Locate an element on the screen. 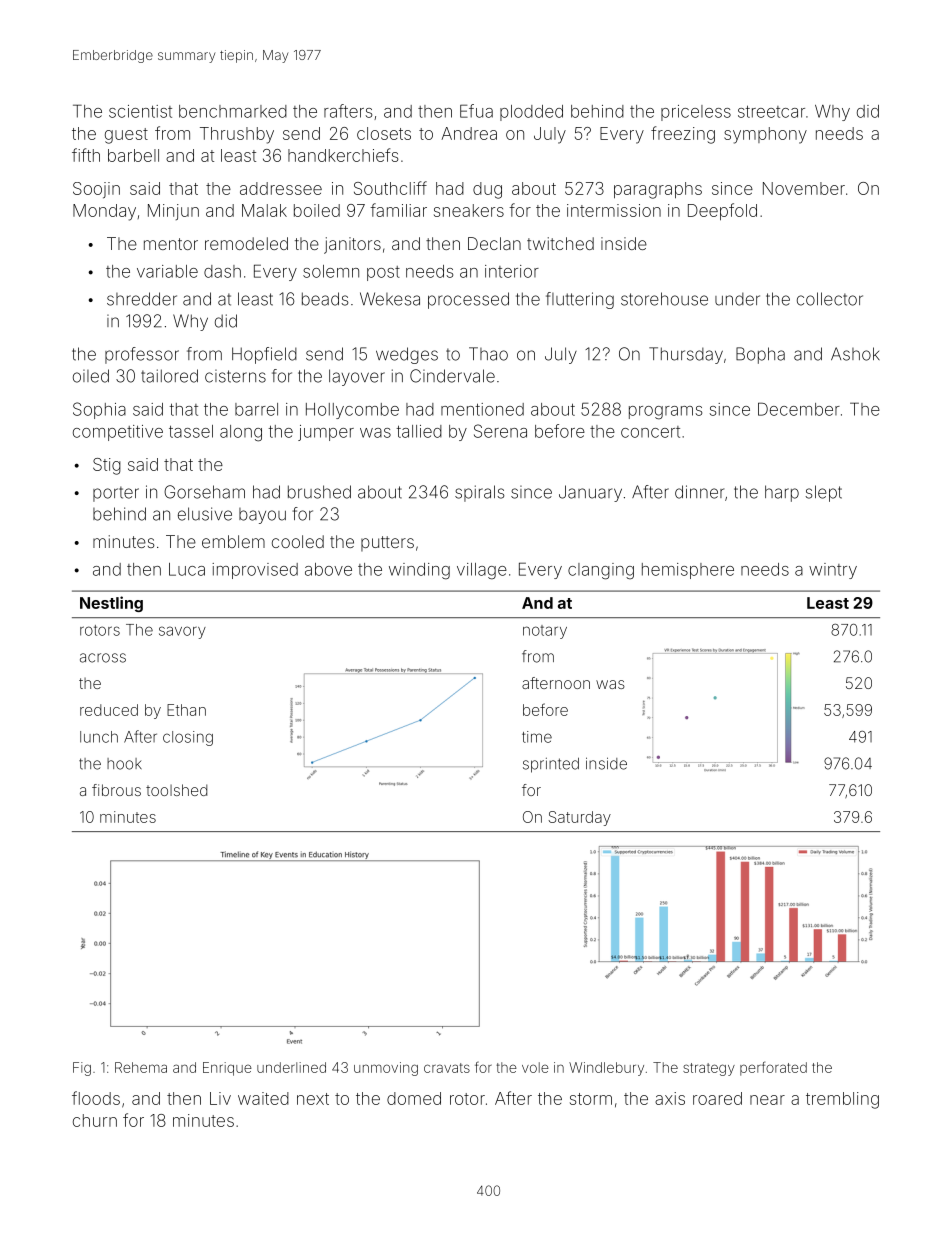  strategy is located at coordinates (709, 1069).
